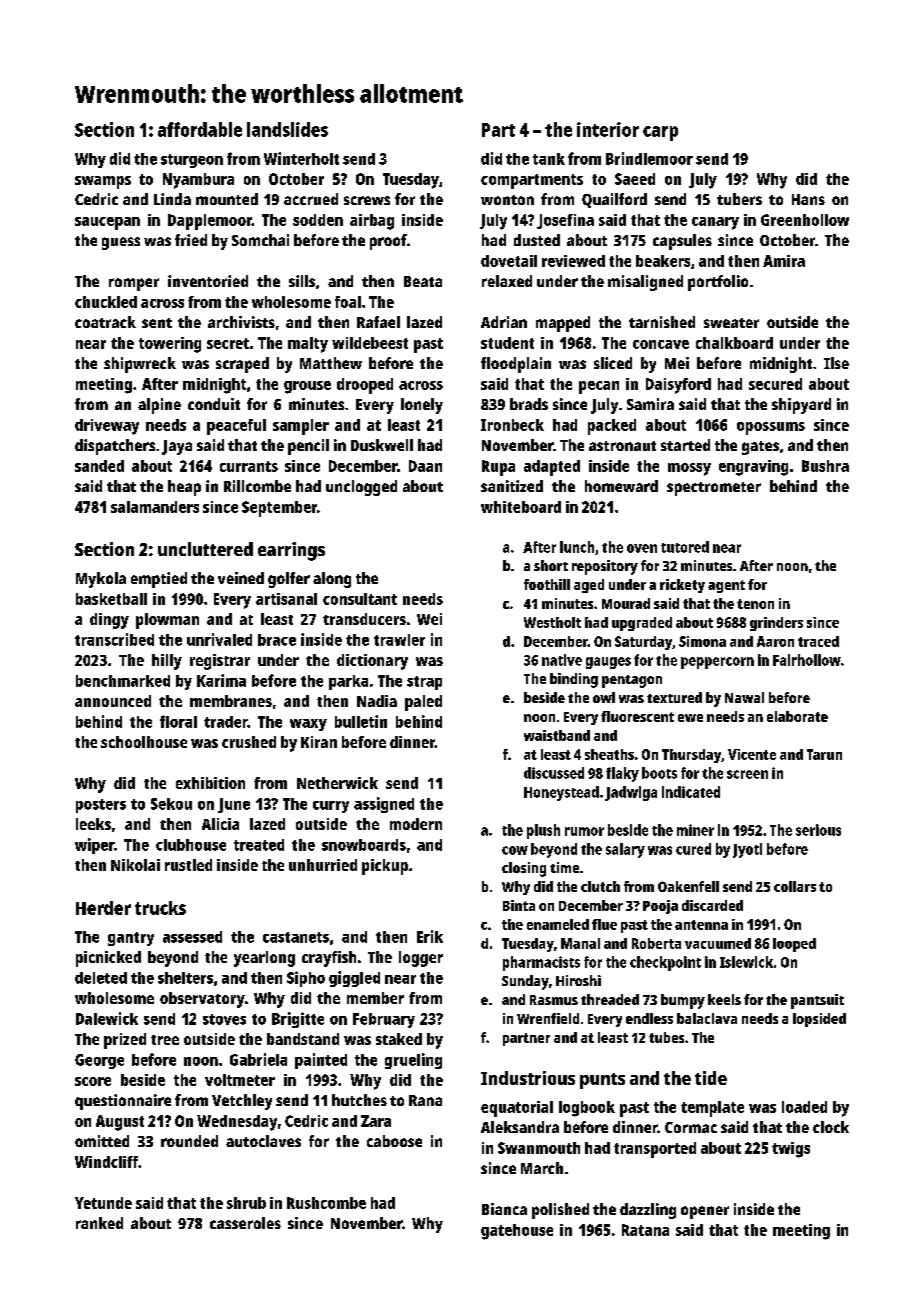 The height and width of the screenshot is (1314, 924). I want to click on Rafael, so click(378, 322).
